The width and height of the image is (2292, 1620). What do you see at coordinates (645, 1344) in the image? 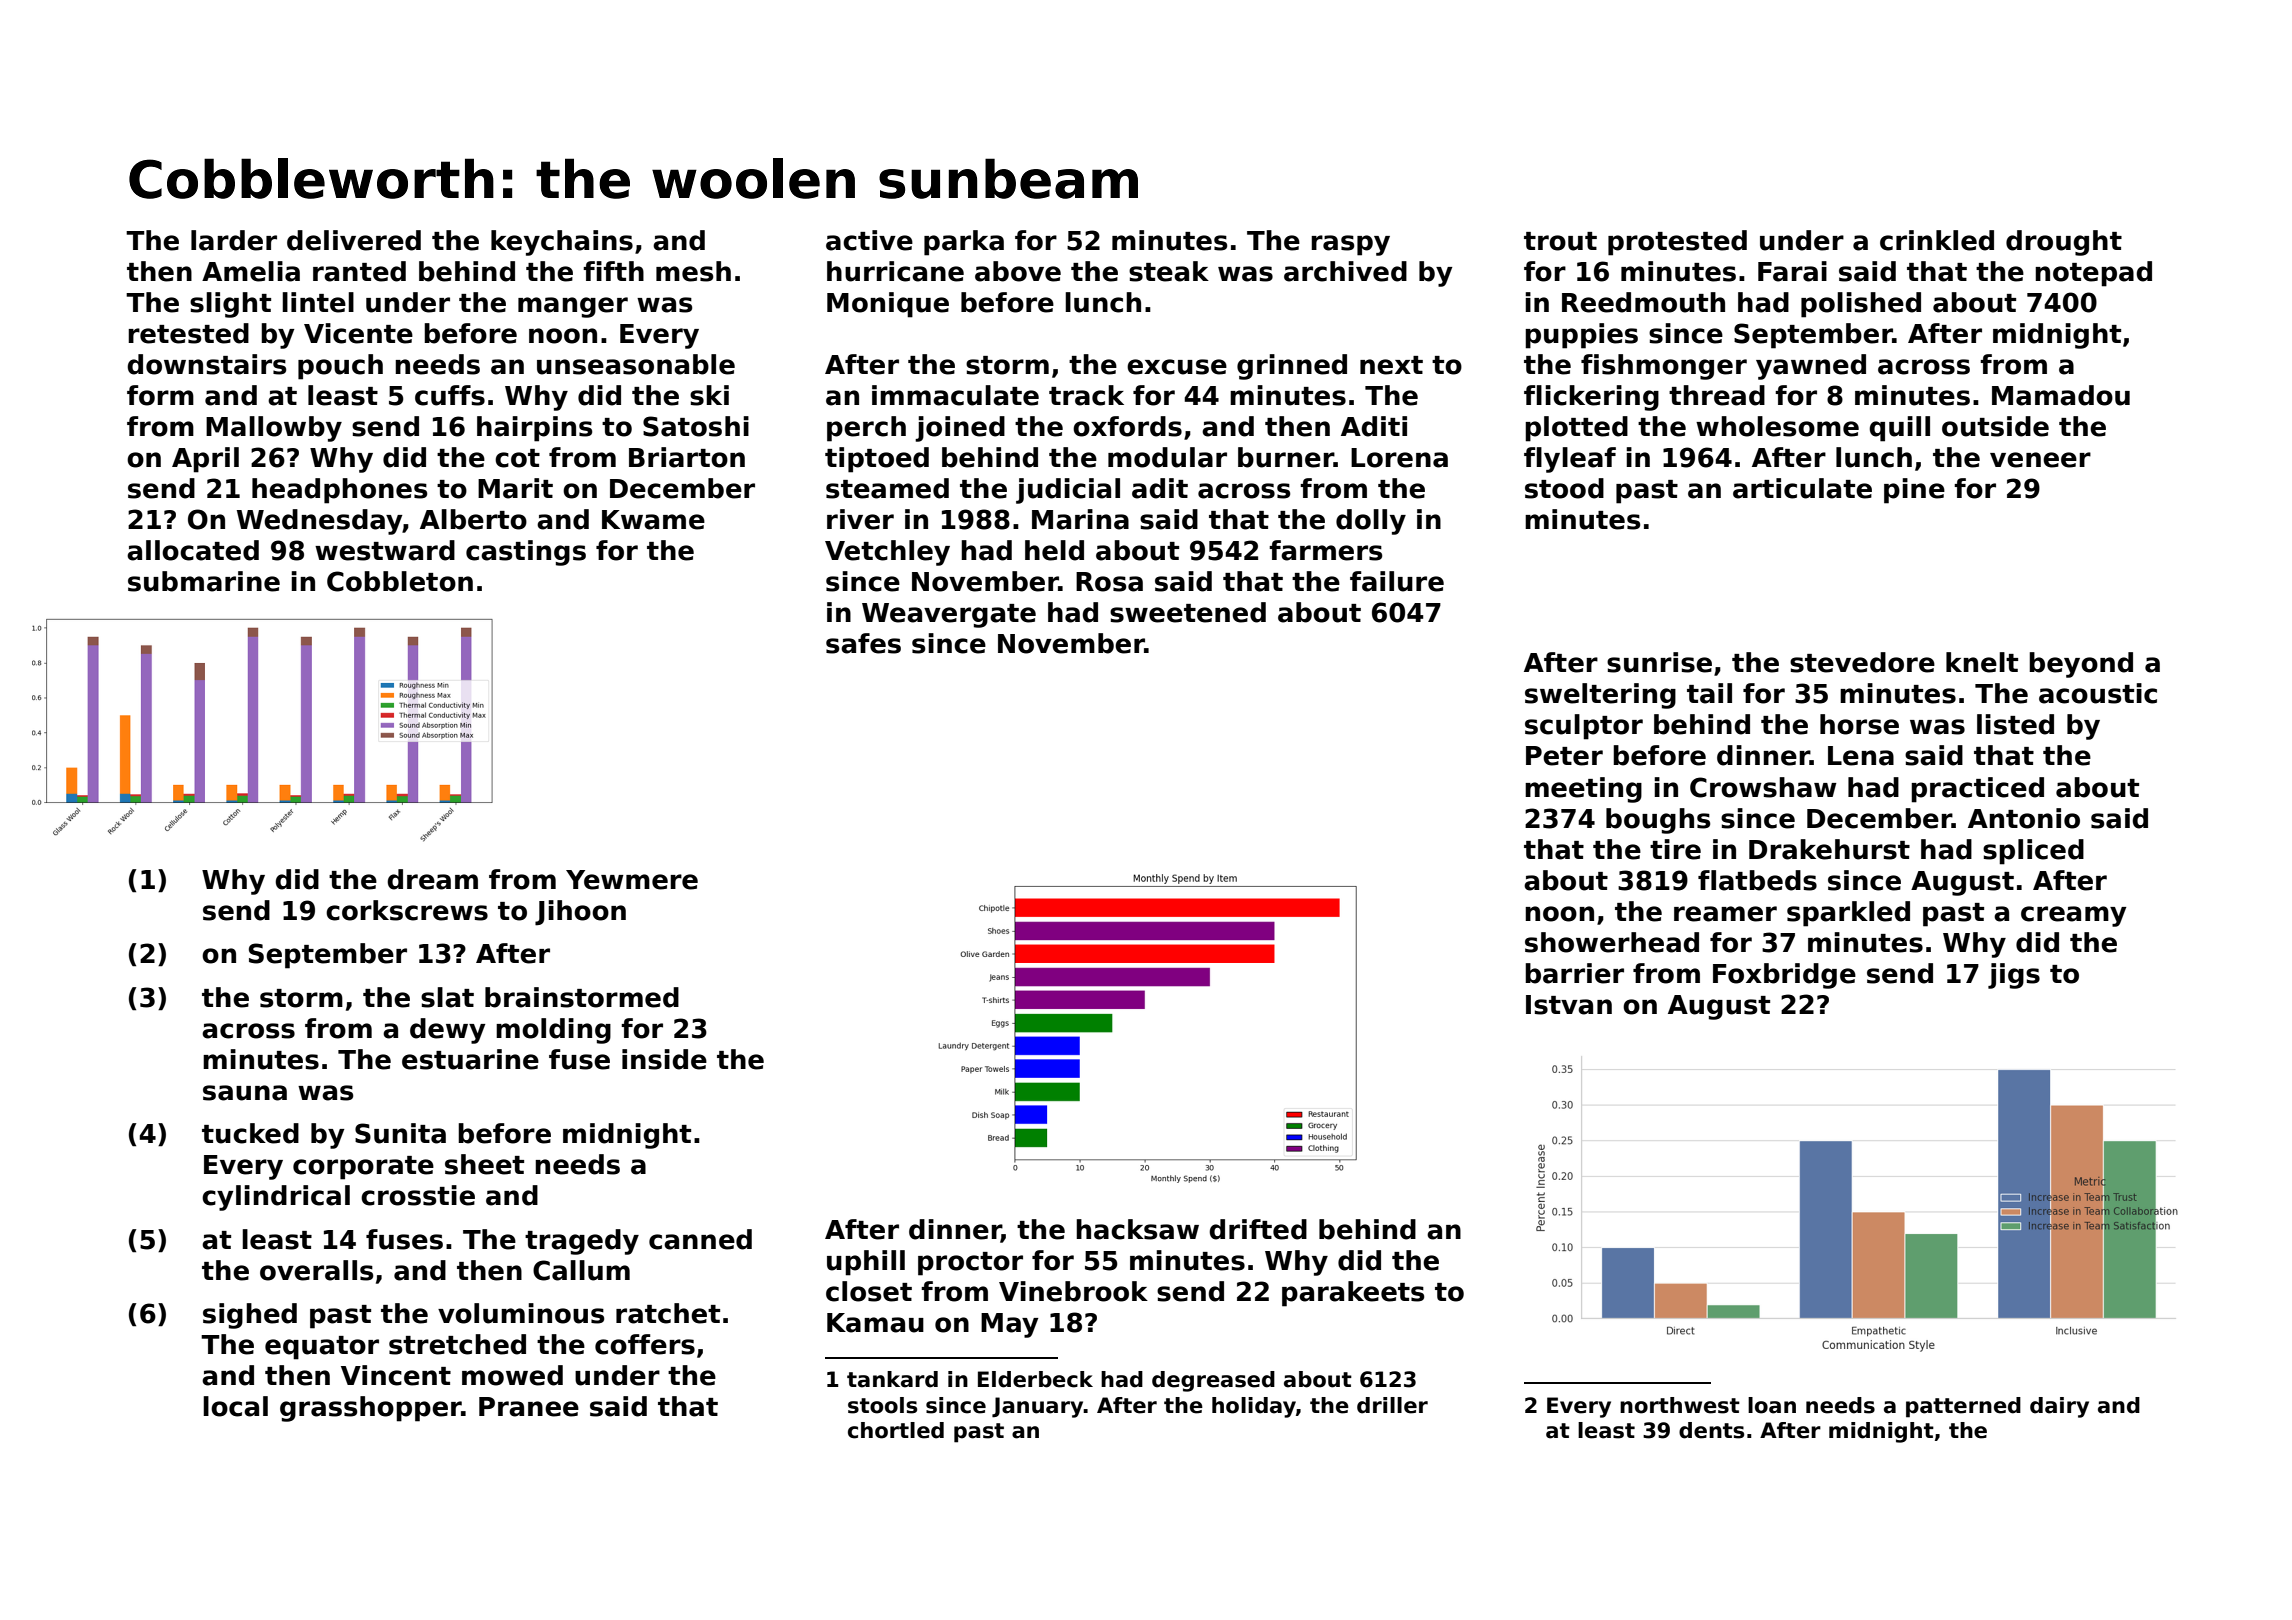
I see `coffers` at bounding box center [645, 1344].
